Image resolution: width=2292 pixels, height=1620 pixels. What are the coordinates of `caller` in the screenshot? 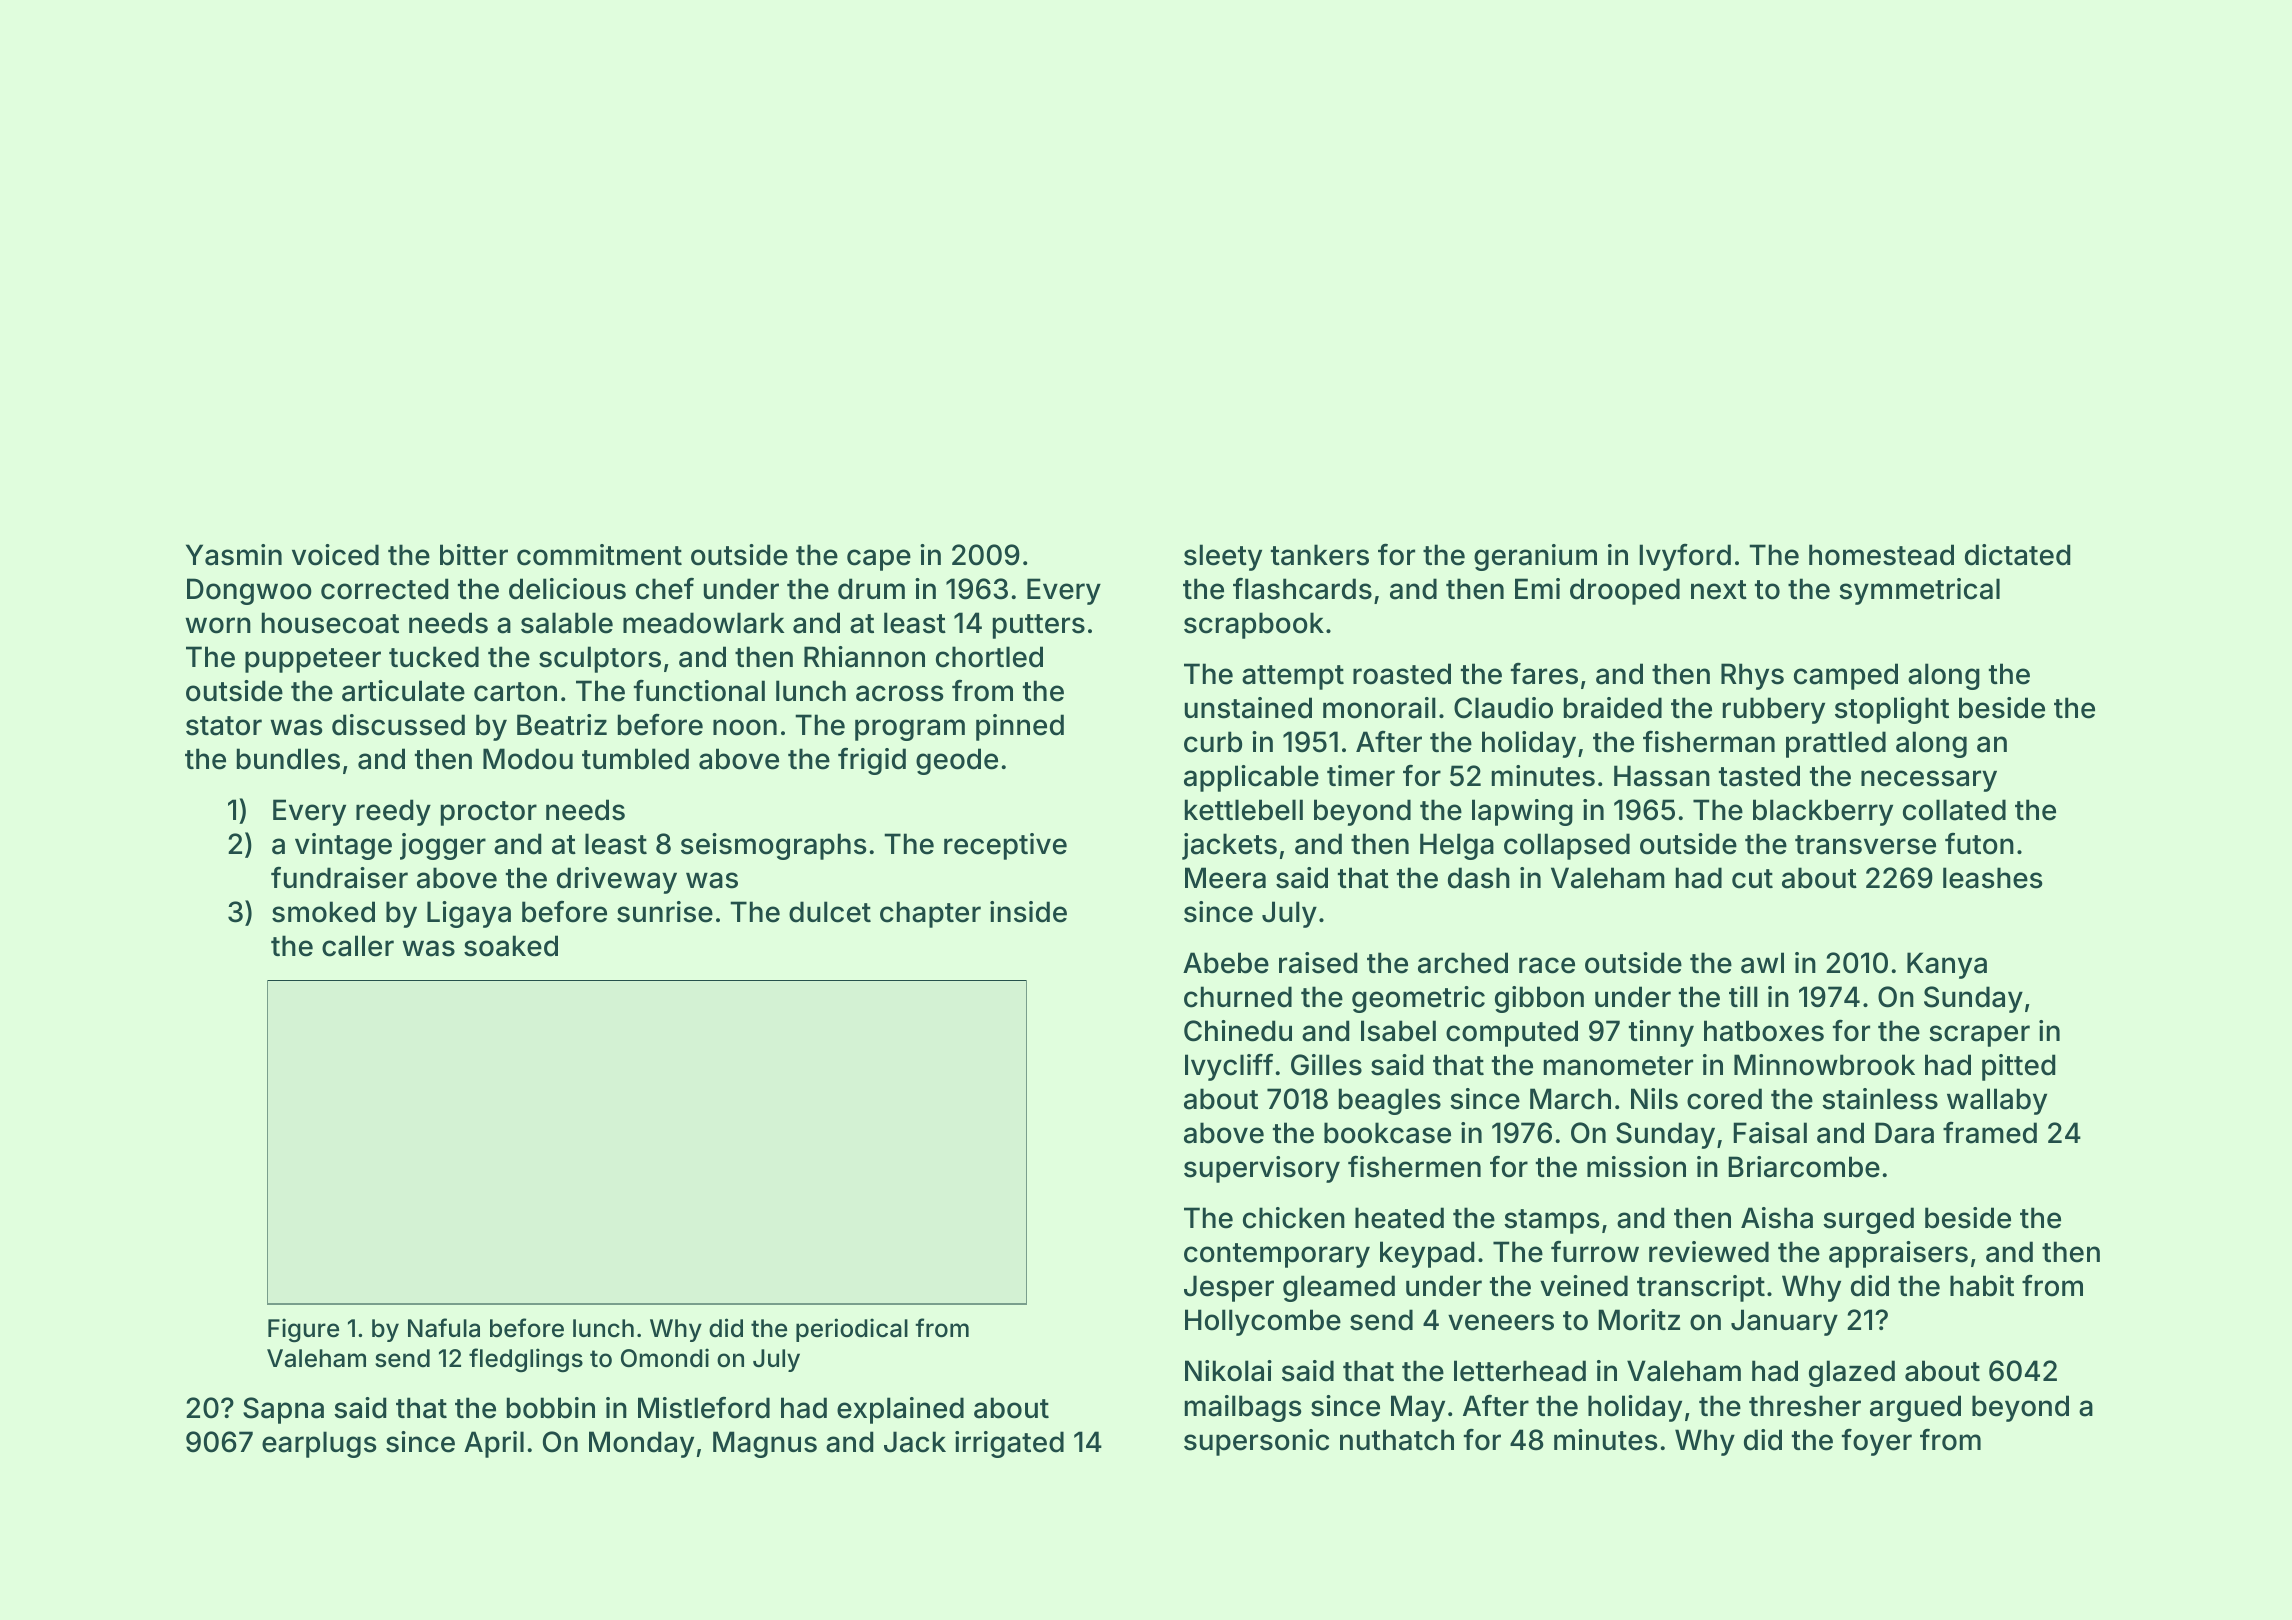 It's located at (358, 946).
